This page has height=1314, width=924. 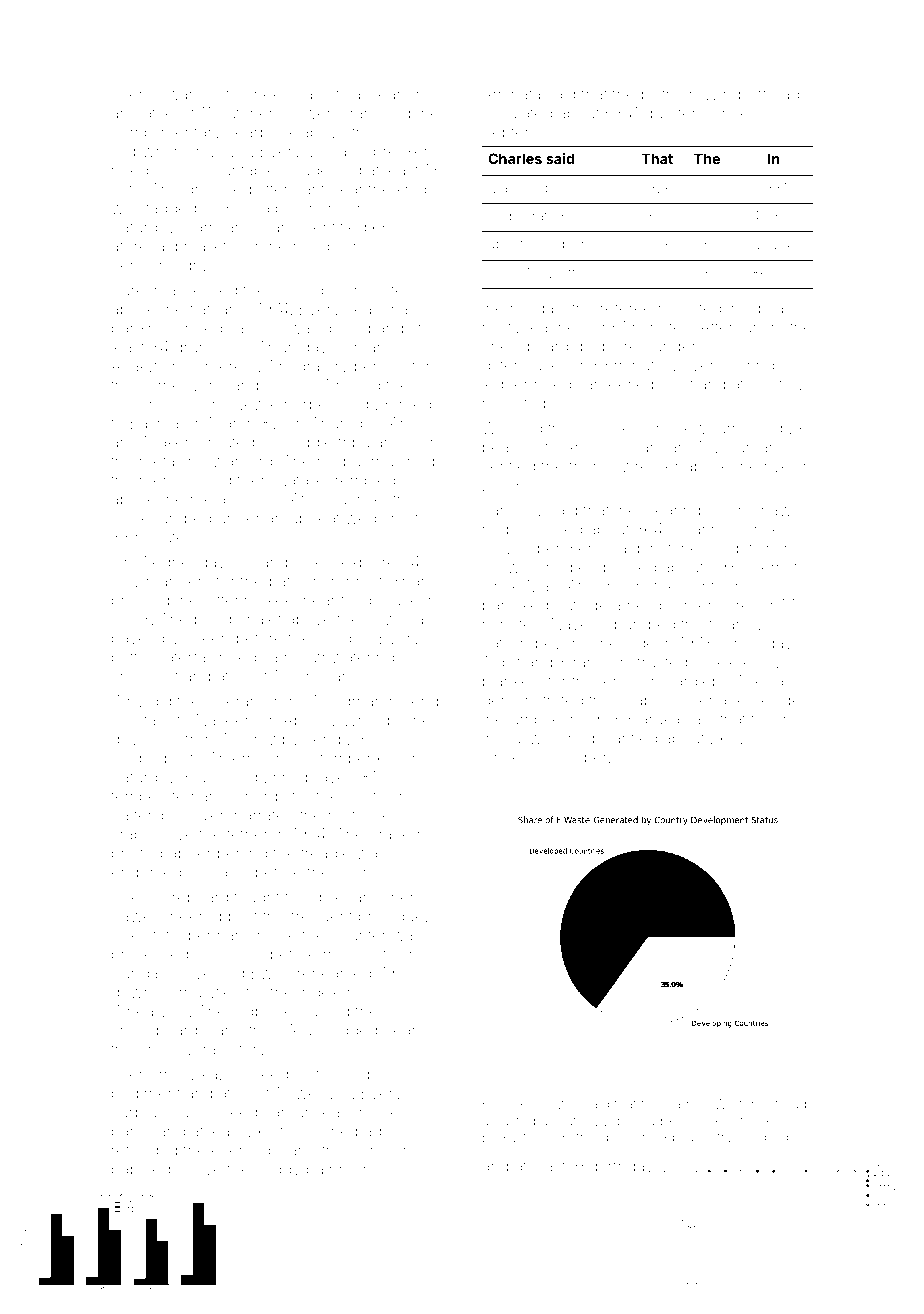 I want to click on critical, so click(x=341, y=94).
